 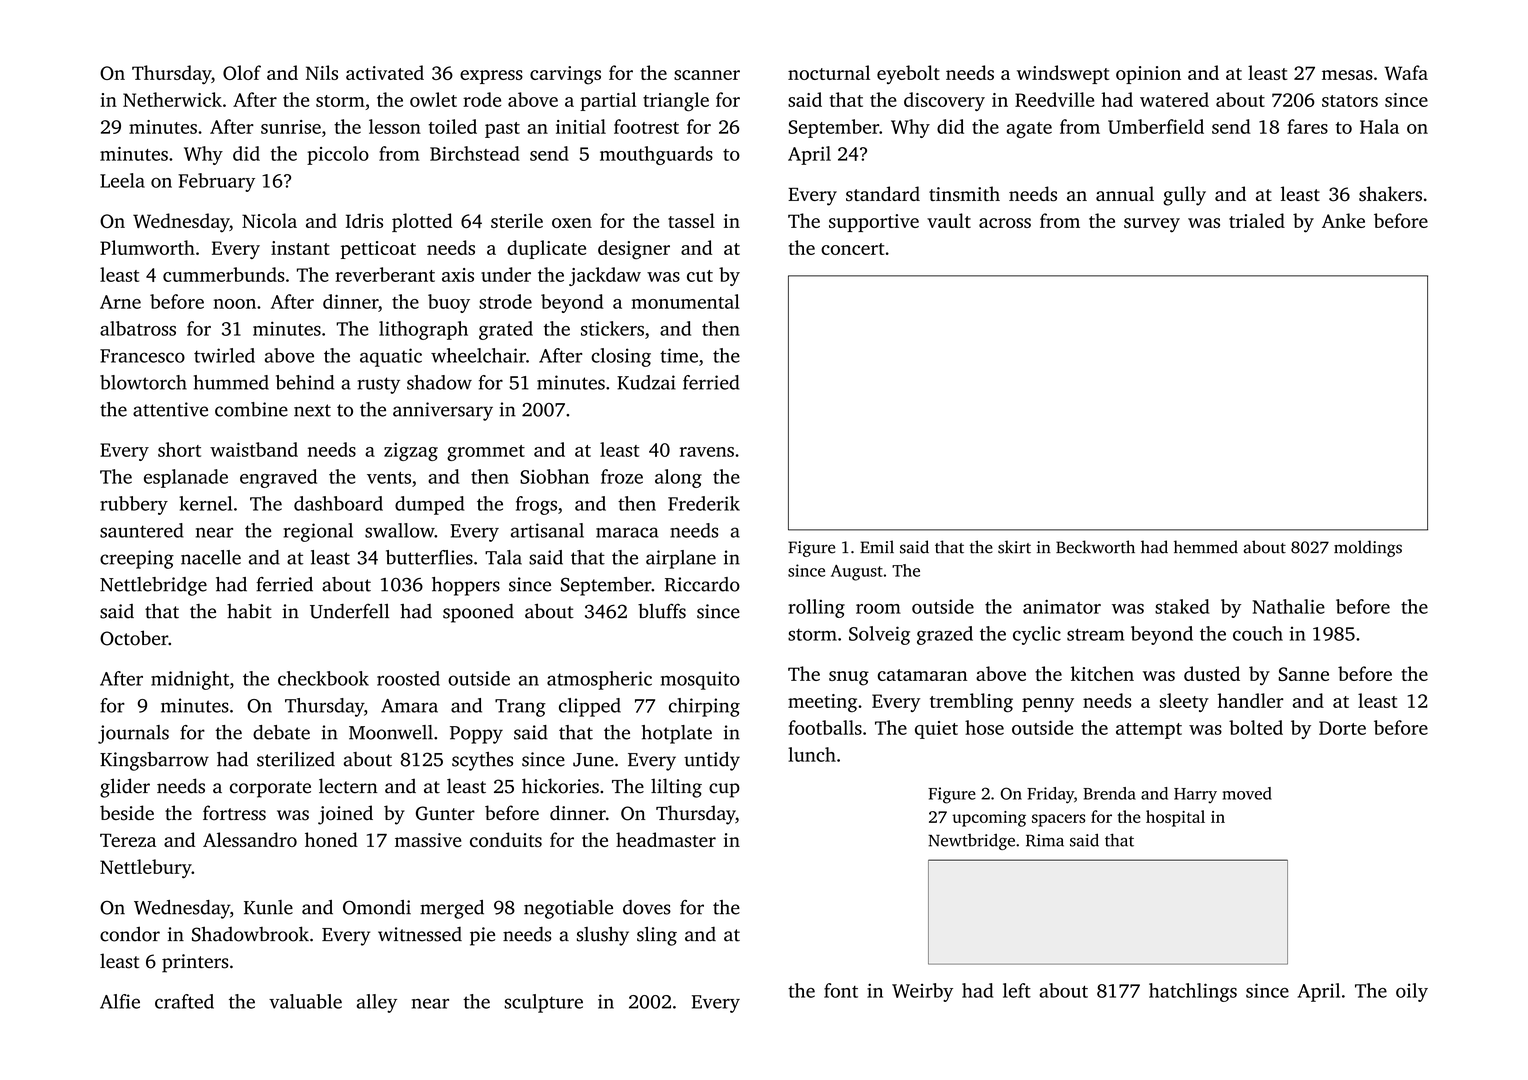 What do you see at coordinates (251, 409) in the screenshot?
I see `combine` at bounding box center [251, 409].
